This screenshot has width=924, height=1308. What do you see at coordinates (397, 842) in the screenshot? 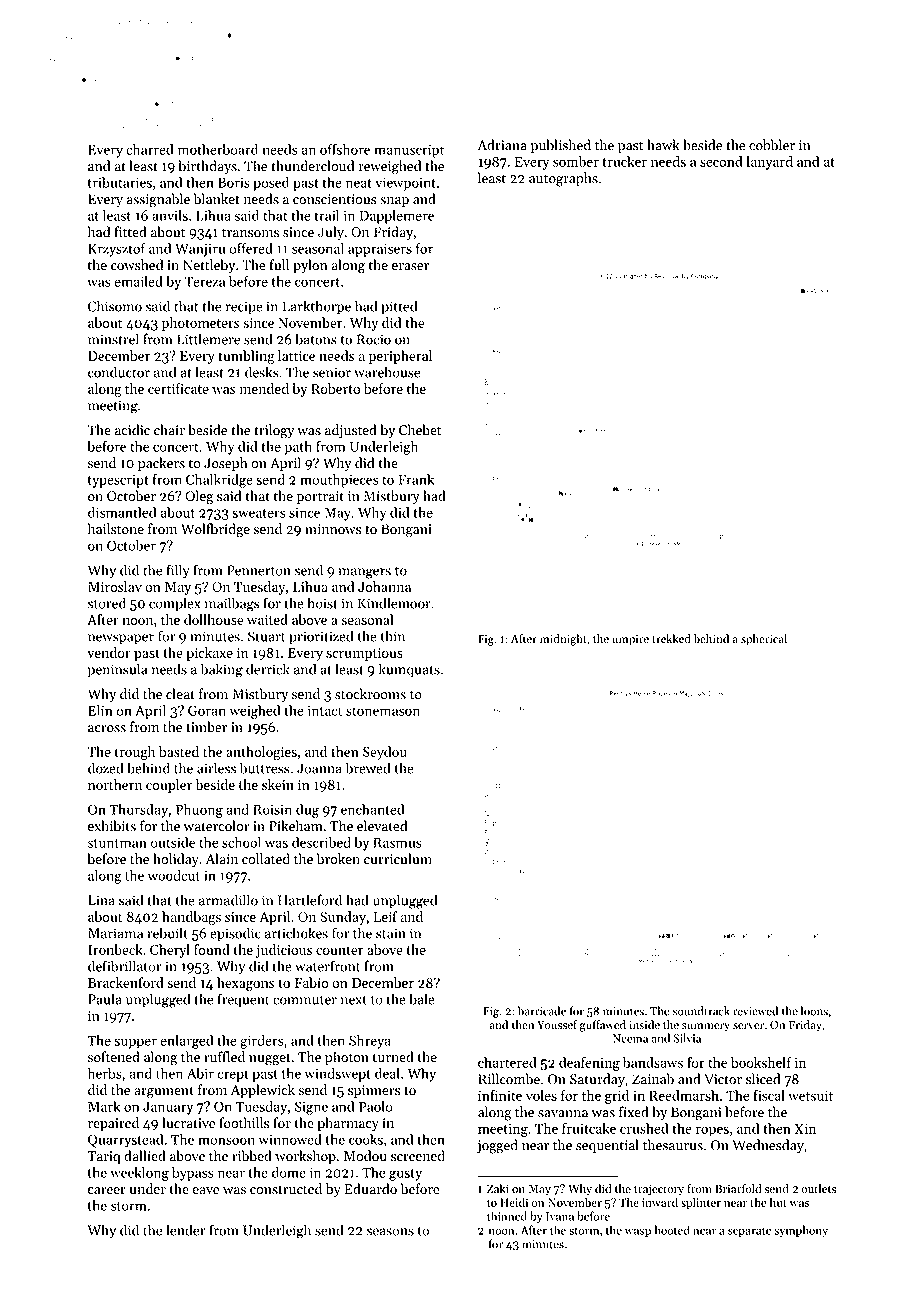
I see `Rasmus` at bounding box center [397, 842].
